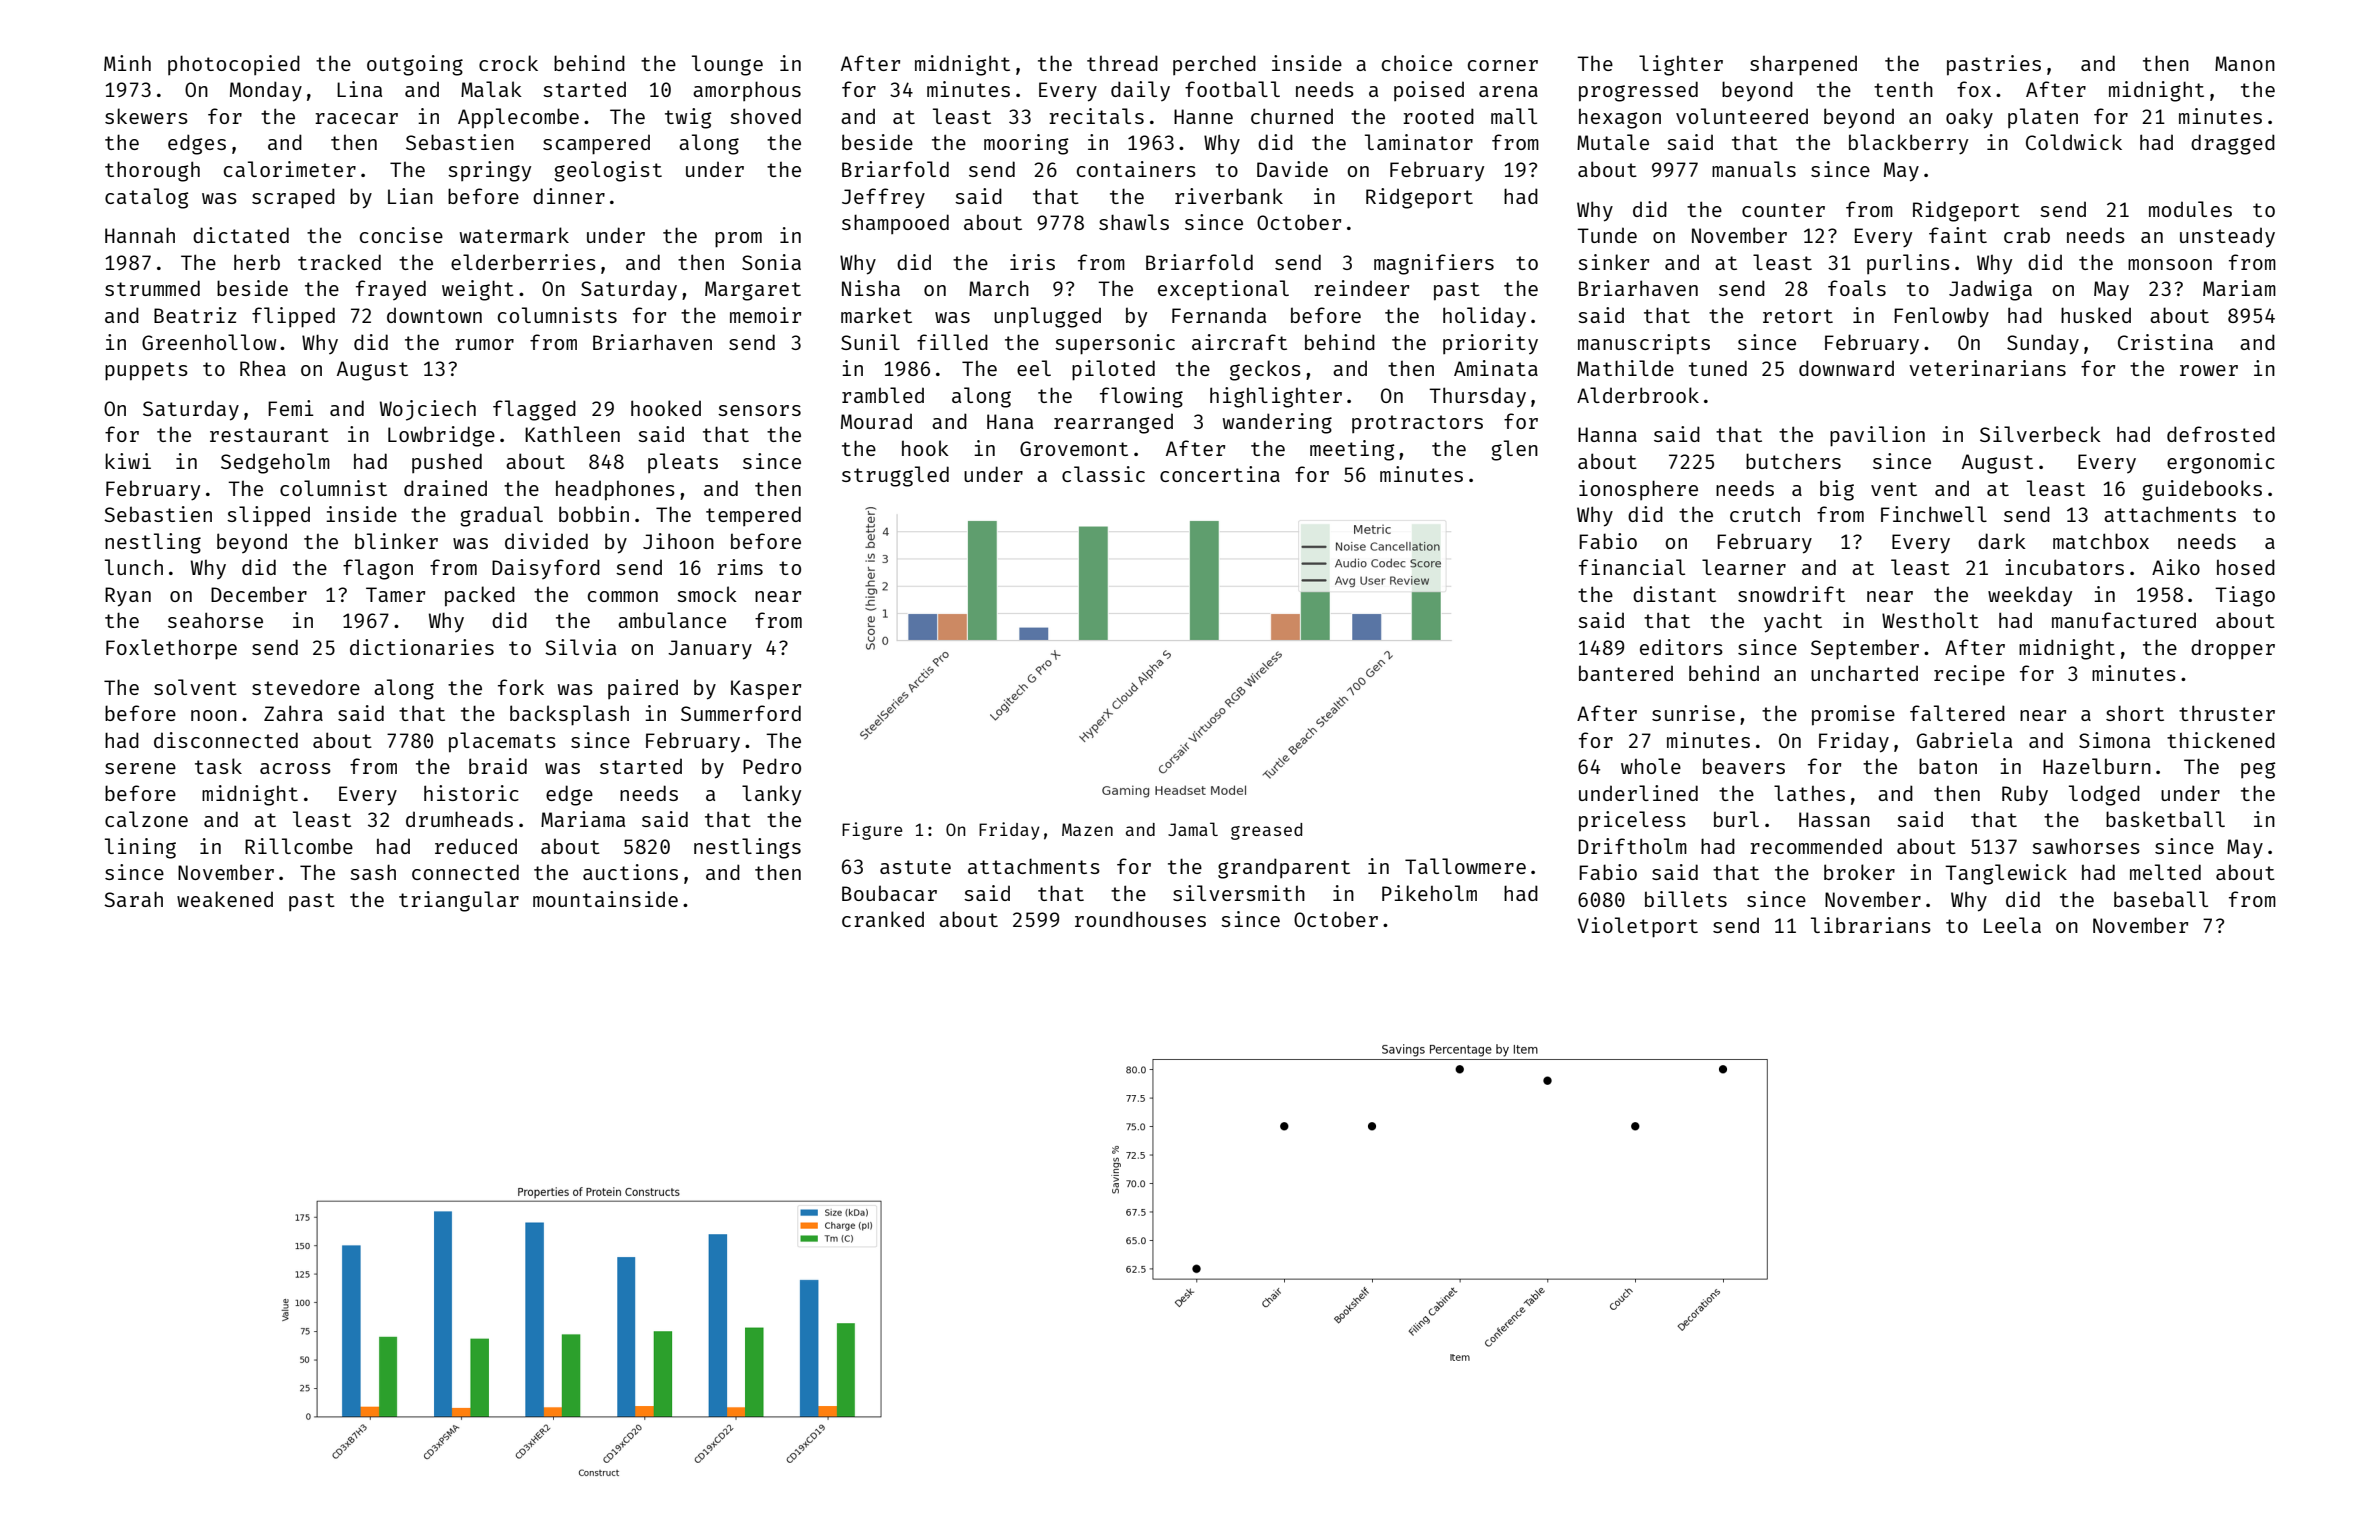 The width and height of the document is (2380, 1540). Describe the element at coordinates (727, 65) in the document. I see `lounge` at that location.
